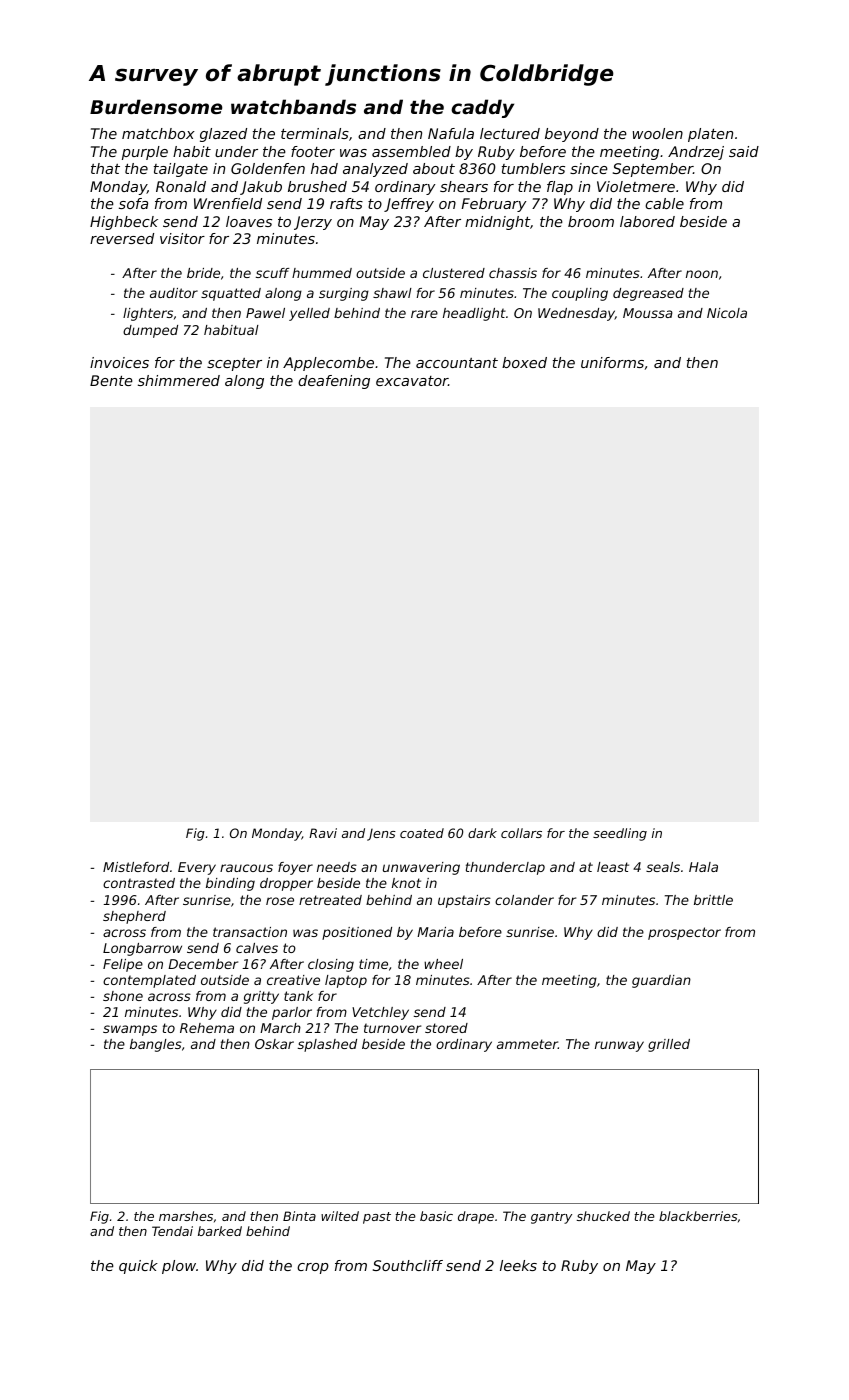  I want to click on terminals, so click(315, 133).
